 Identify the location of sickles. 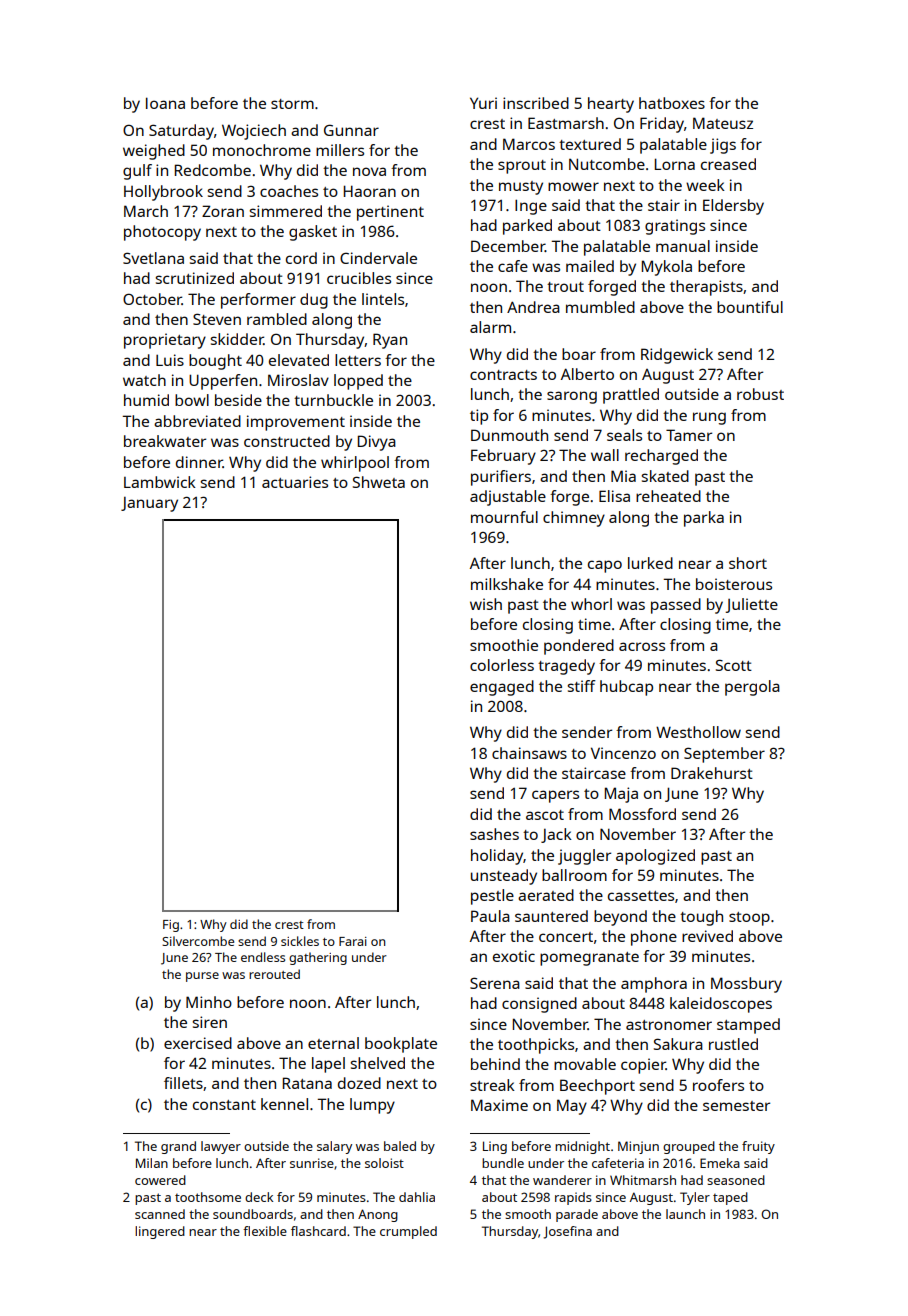
(300, 941).
